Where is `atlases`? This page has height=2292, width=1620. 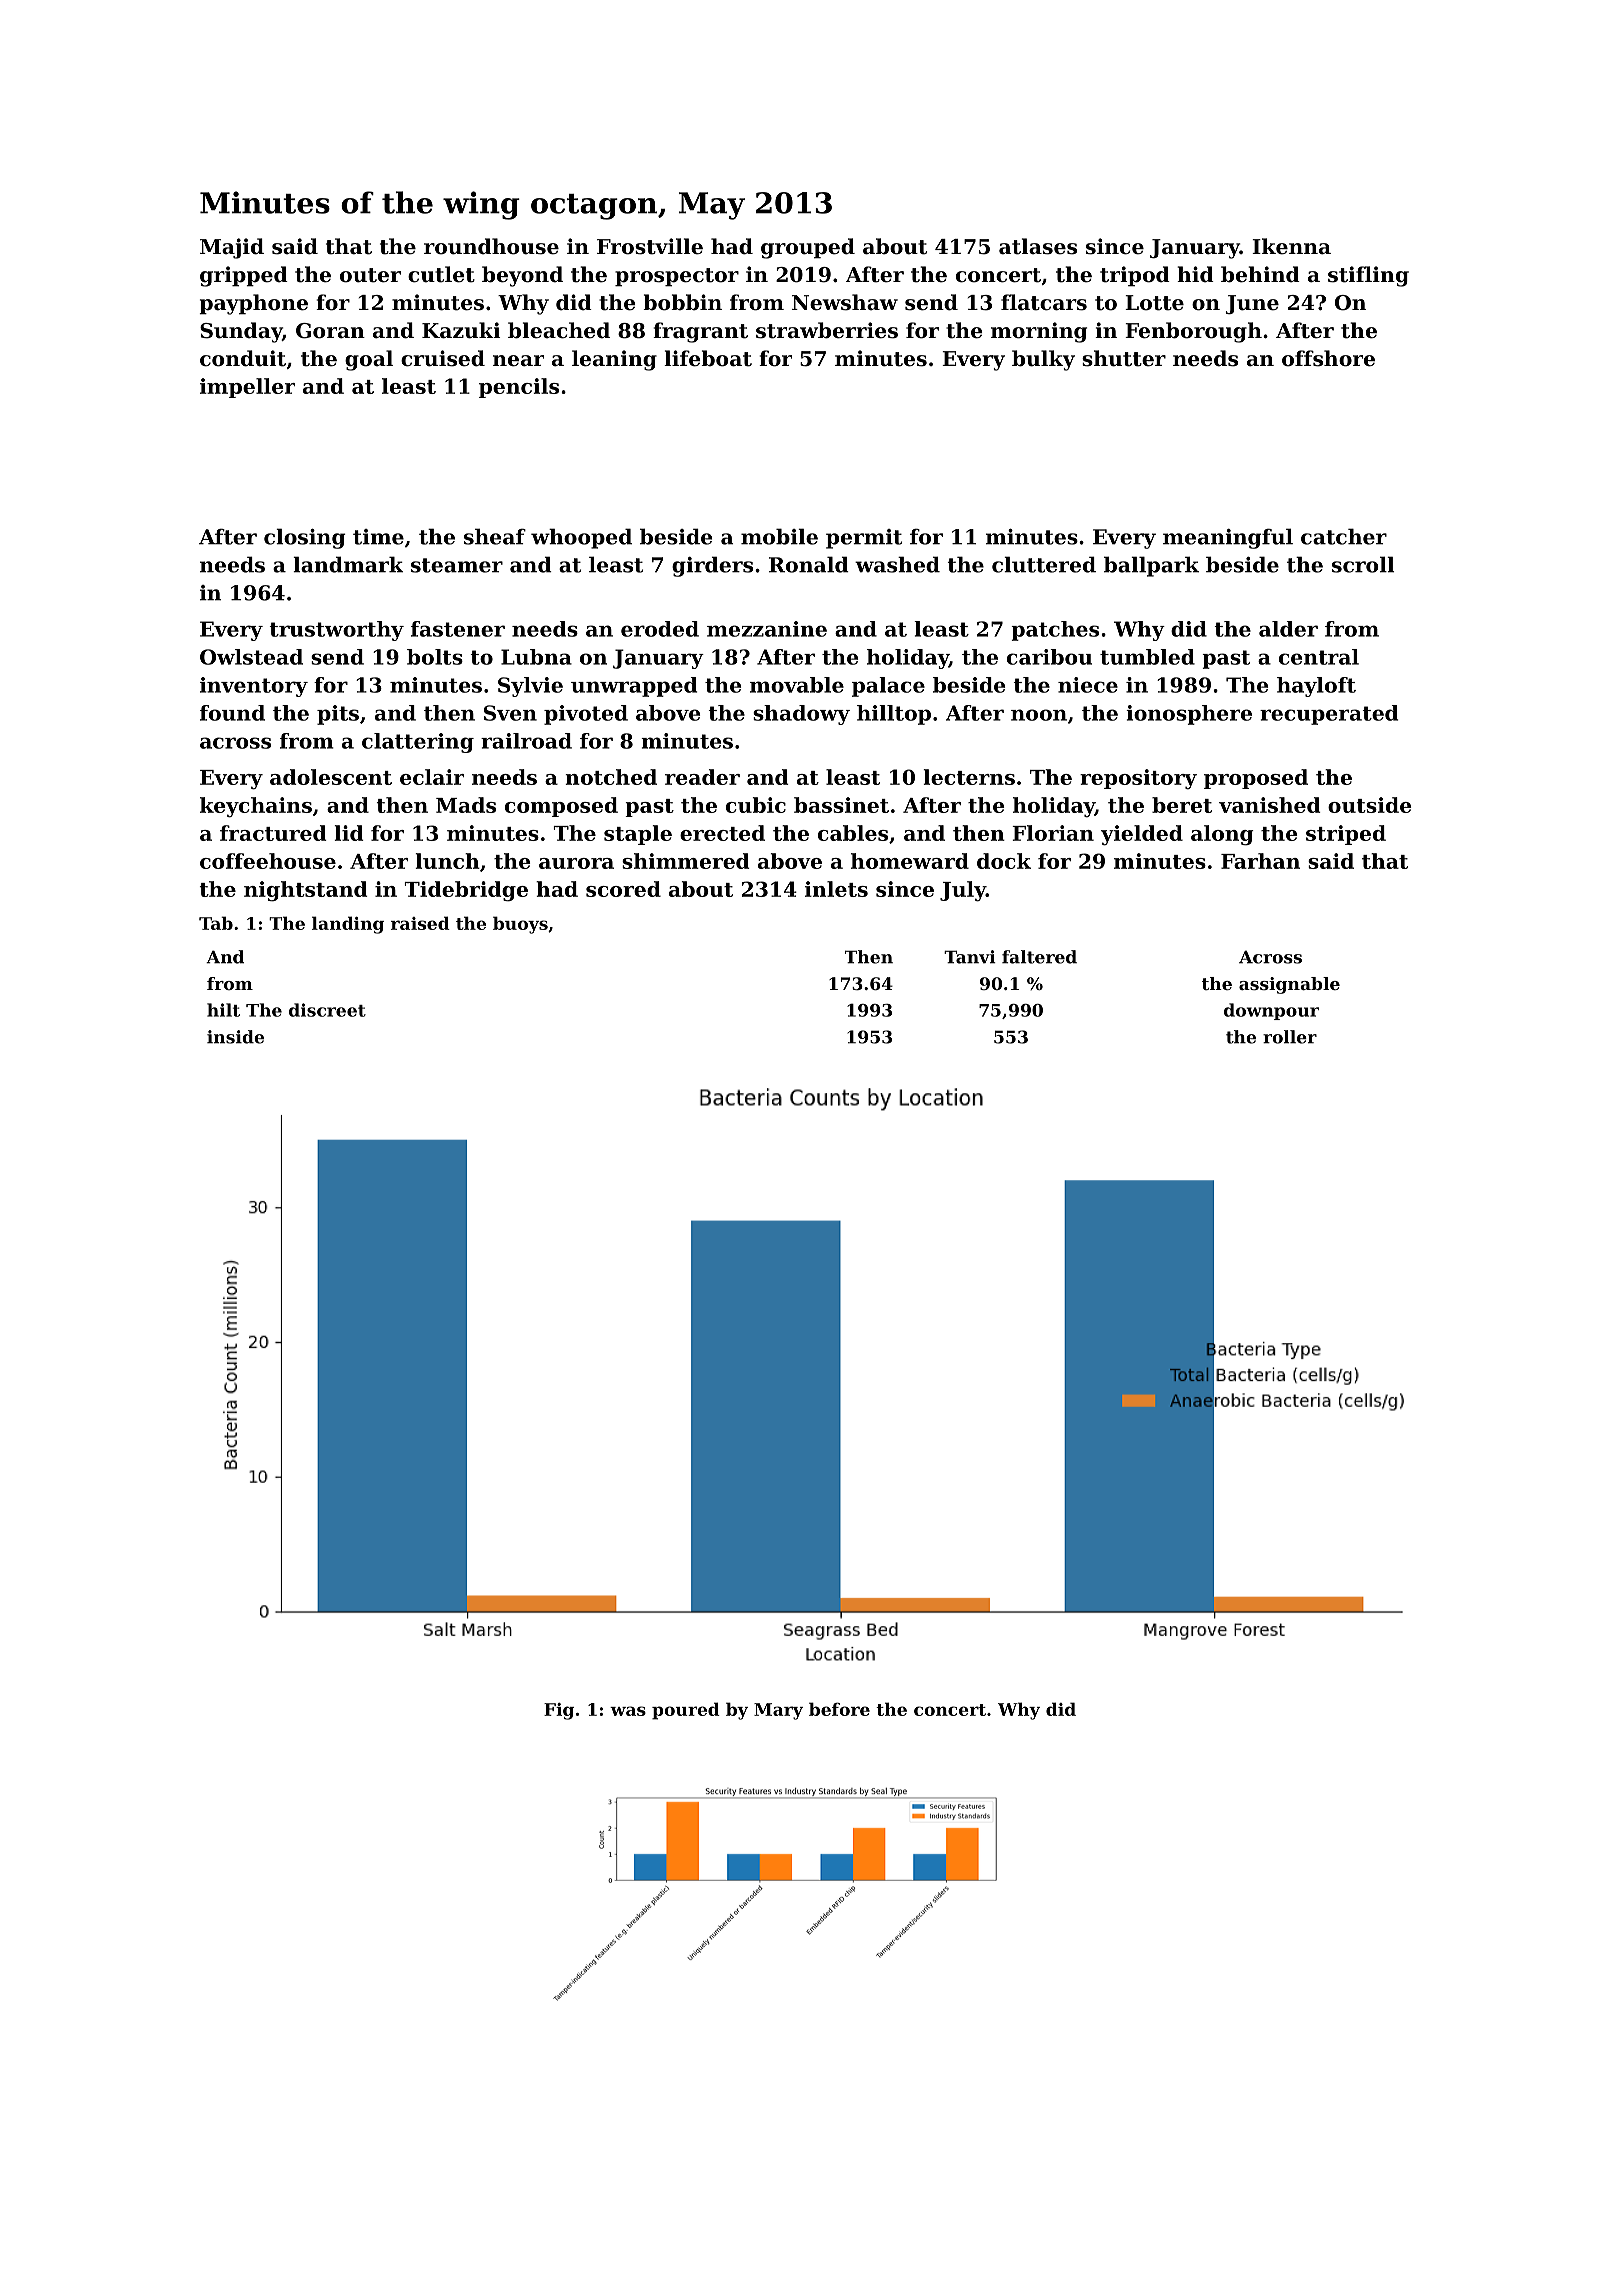 atlases is located at coordinates (1038, 246).
